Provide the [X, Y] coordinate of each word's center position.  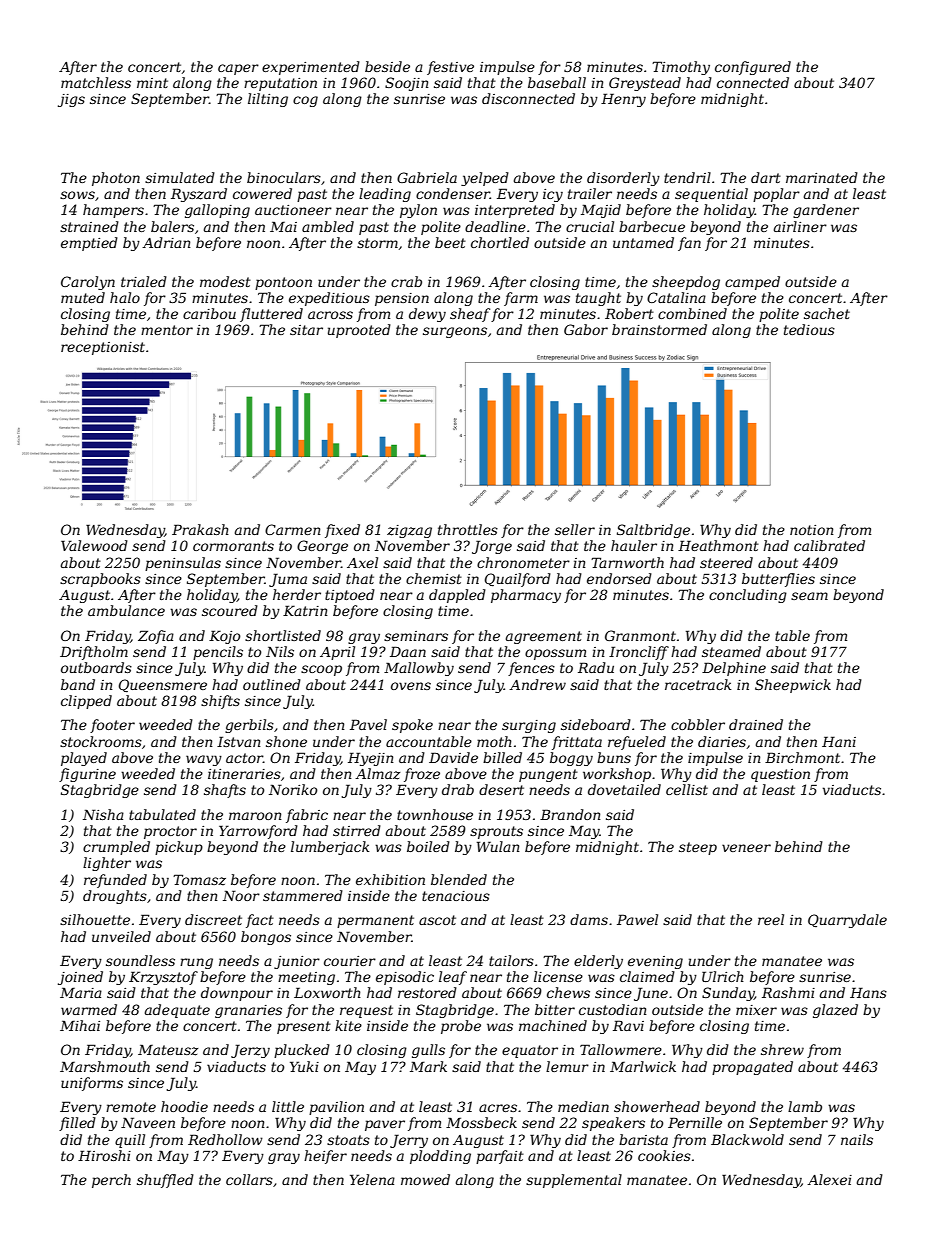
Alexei [829, 1179]
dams [589, 919]
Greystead [645, 84]
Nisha [103, 814]
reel [771, 919]
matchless [96, 82]
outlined [272, 684]
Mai [283, 226]
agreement [544, 637]
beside [387, 66]
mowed [425, 1179]
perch [111, 1181]
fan [689, 244]
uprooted [359, 331]
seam [809, 596]
